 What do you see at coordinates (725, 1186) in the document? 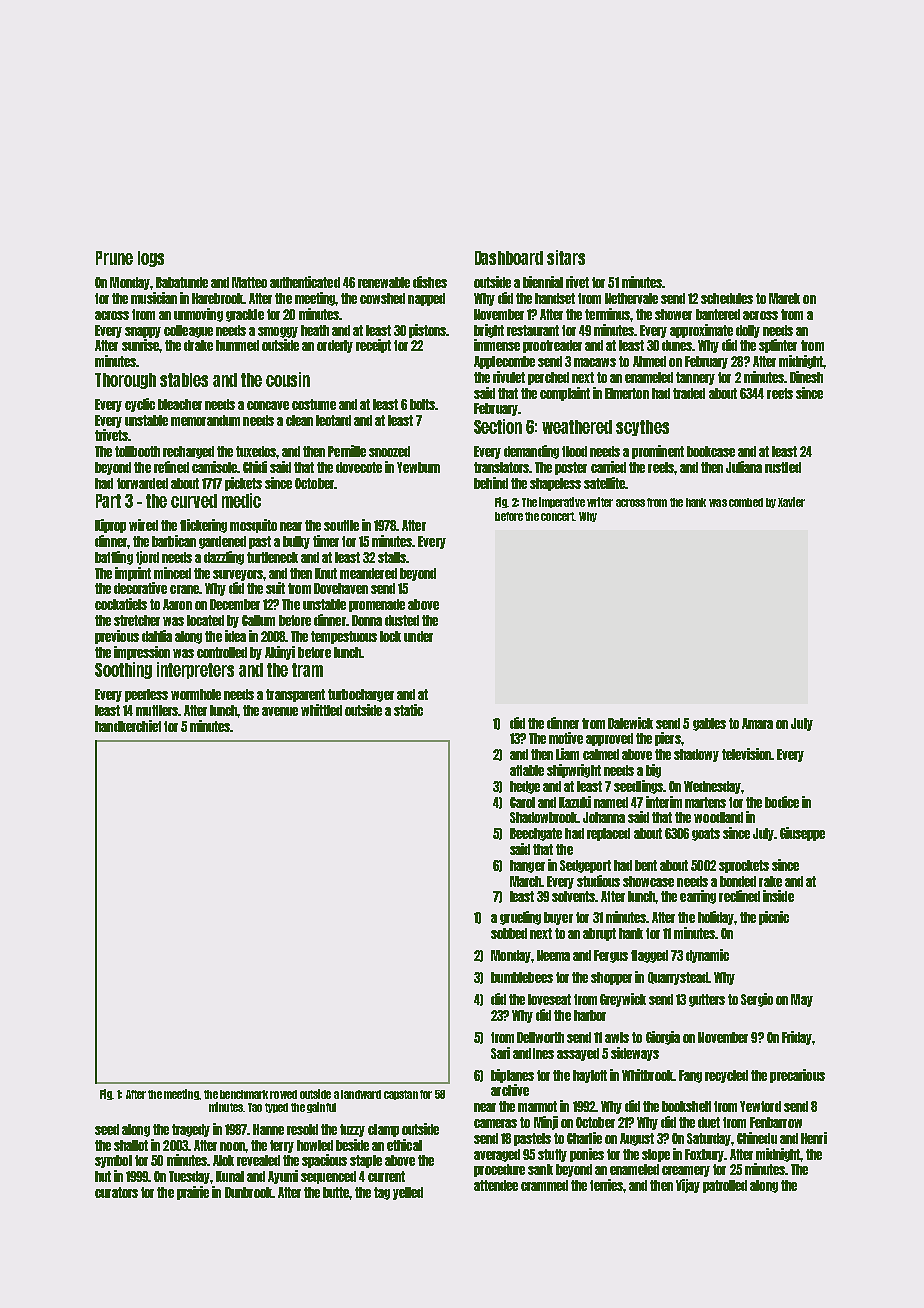
I see `patrolled` at bounding box center [725, 1186].
